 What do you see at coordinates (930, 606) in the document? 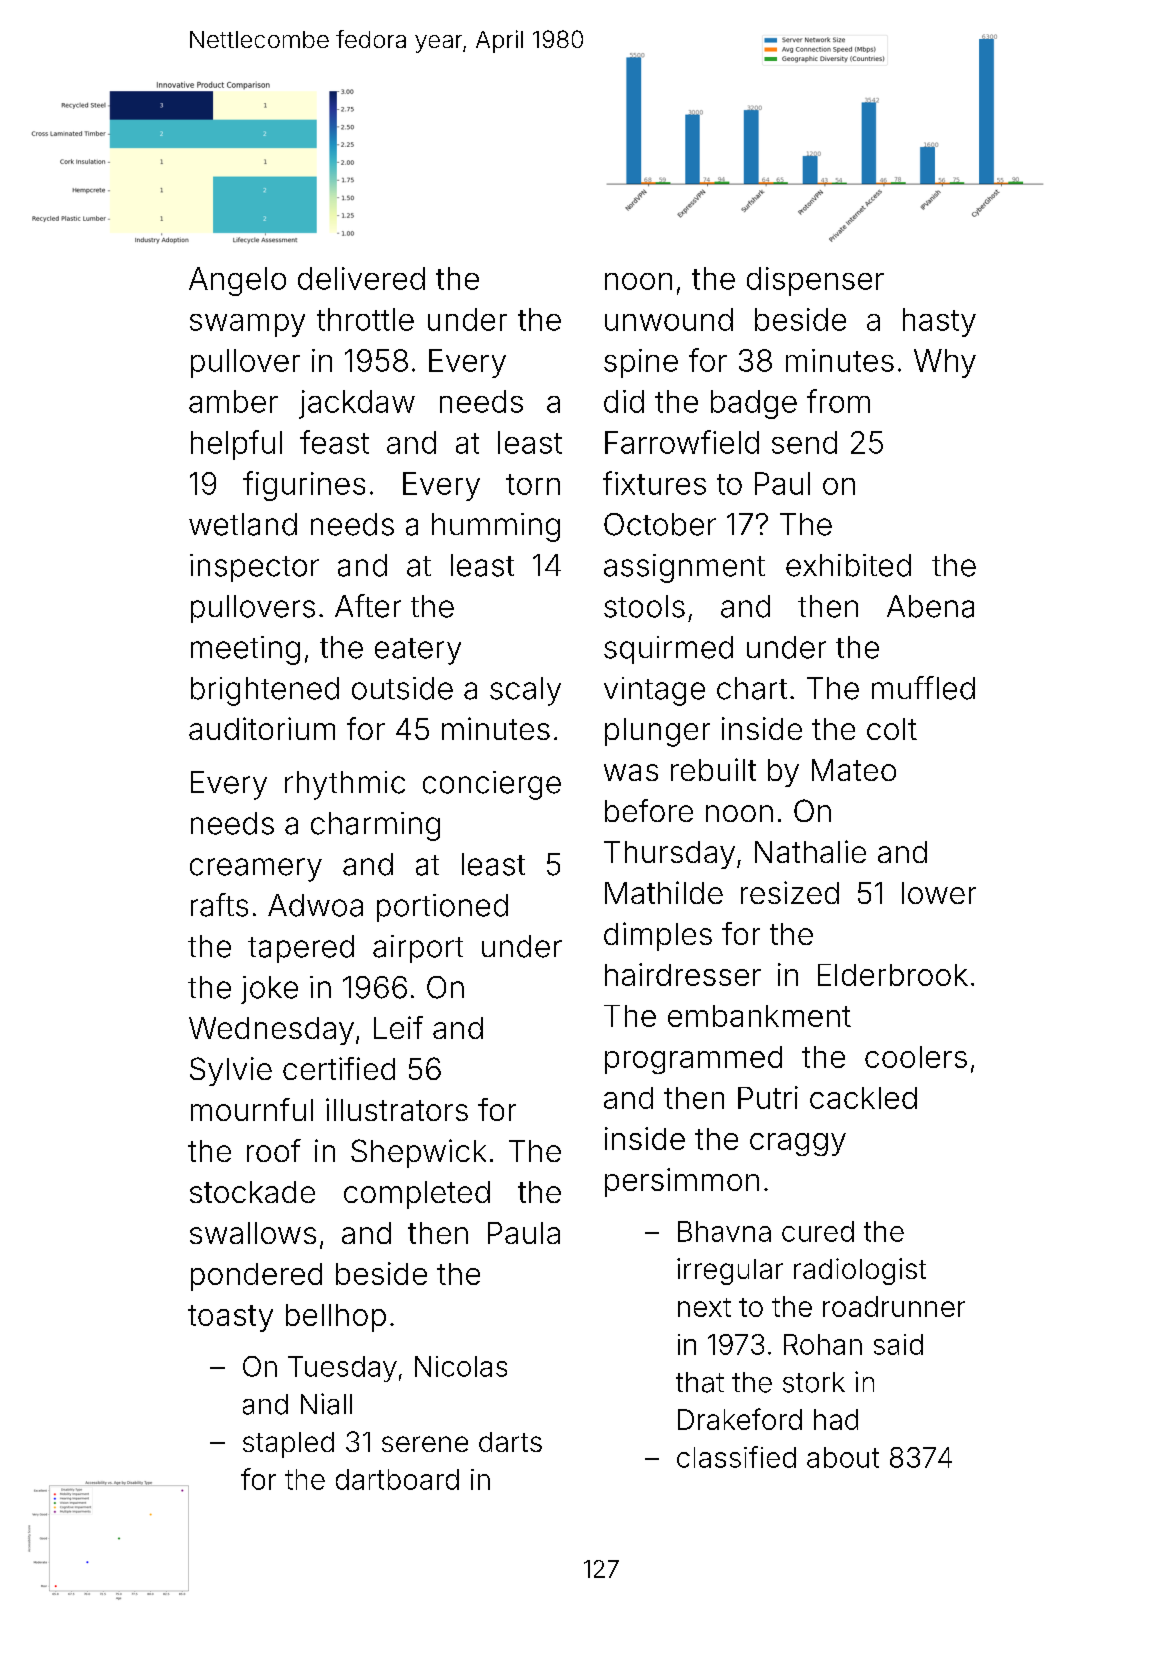
I see `Abena` at bounding box center [930, 606].
